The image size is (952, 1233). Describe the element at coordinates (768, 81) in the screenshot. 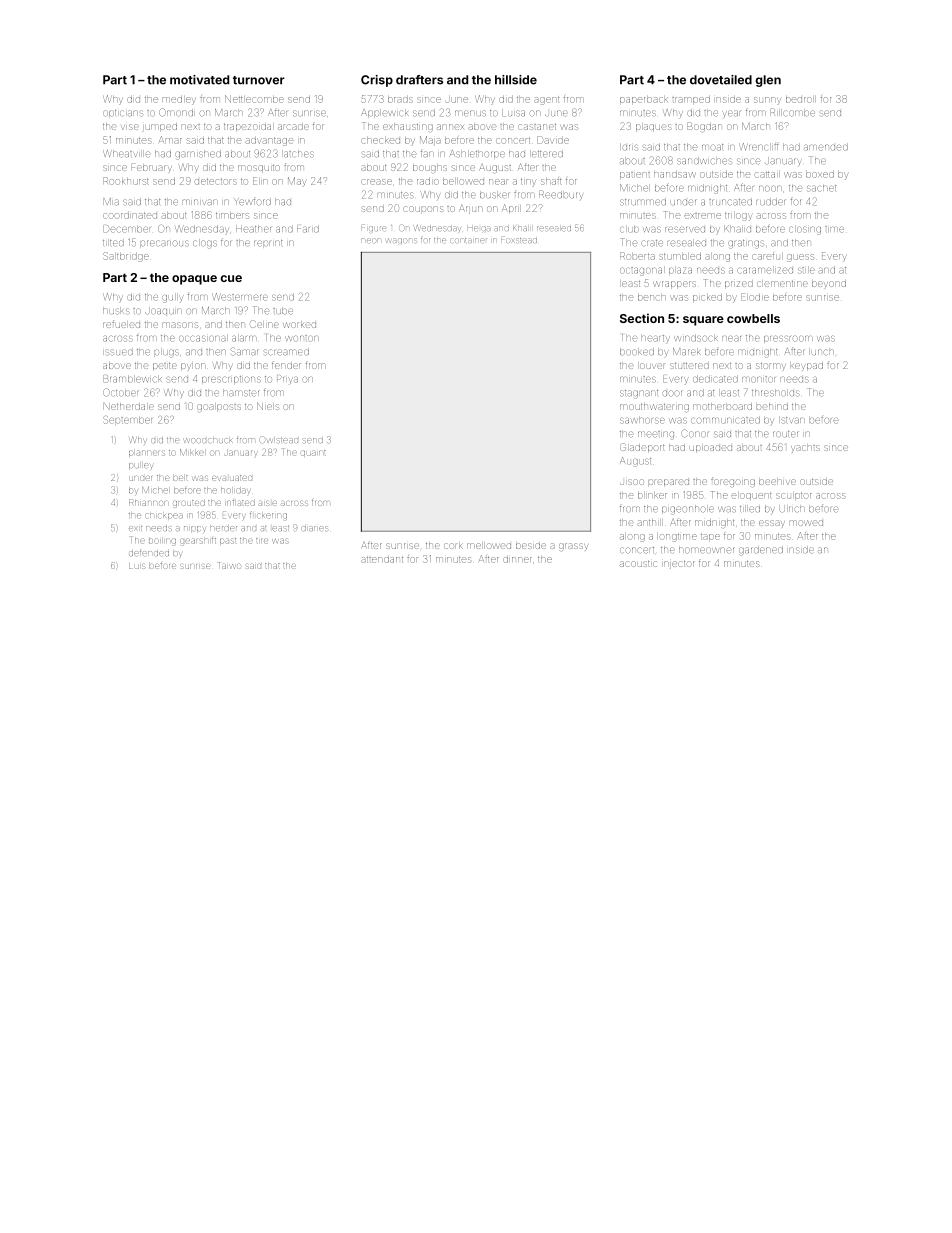

I see `glen` at that location.
